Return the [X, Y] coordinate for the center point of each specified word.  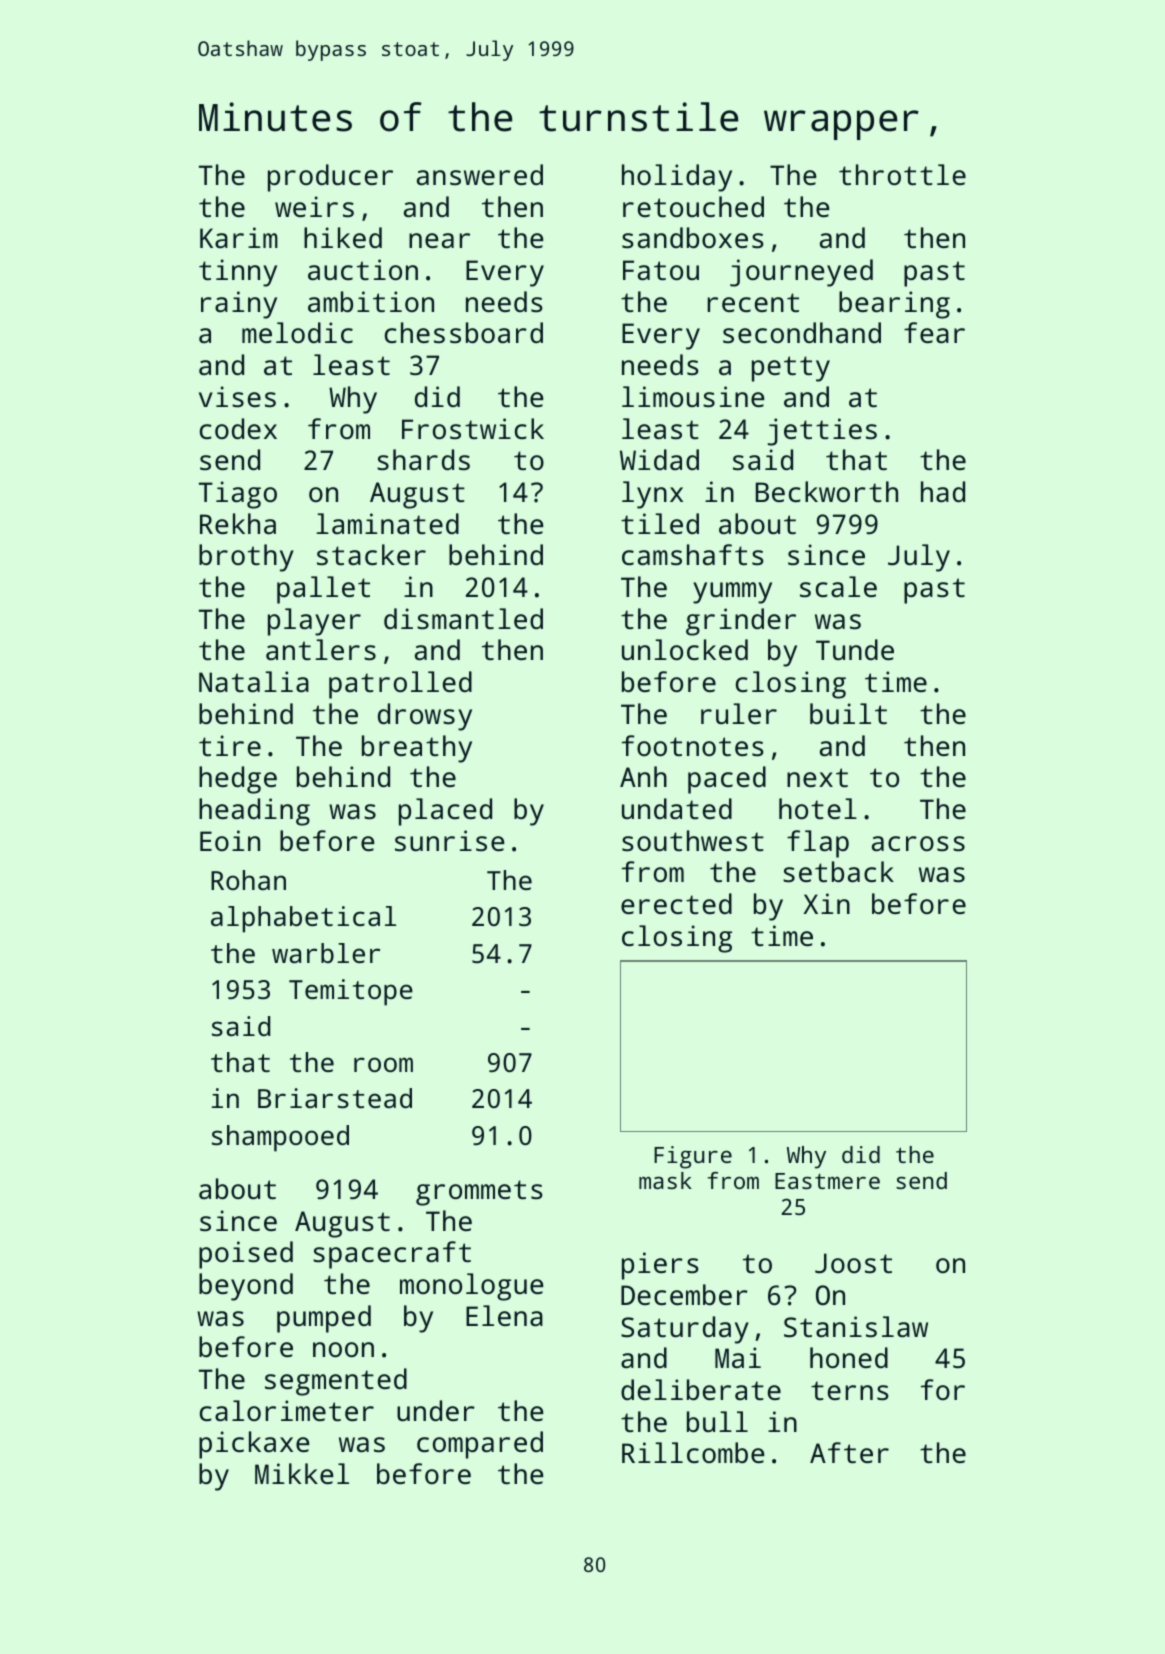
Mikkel [302, 1473]
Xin [826, 903]
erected [676, 903]
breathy [417, 749]
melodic [297, 332]
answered [480, 175]
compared [480, 1445]
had [943, 491]
